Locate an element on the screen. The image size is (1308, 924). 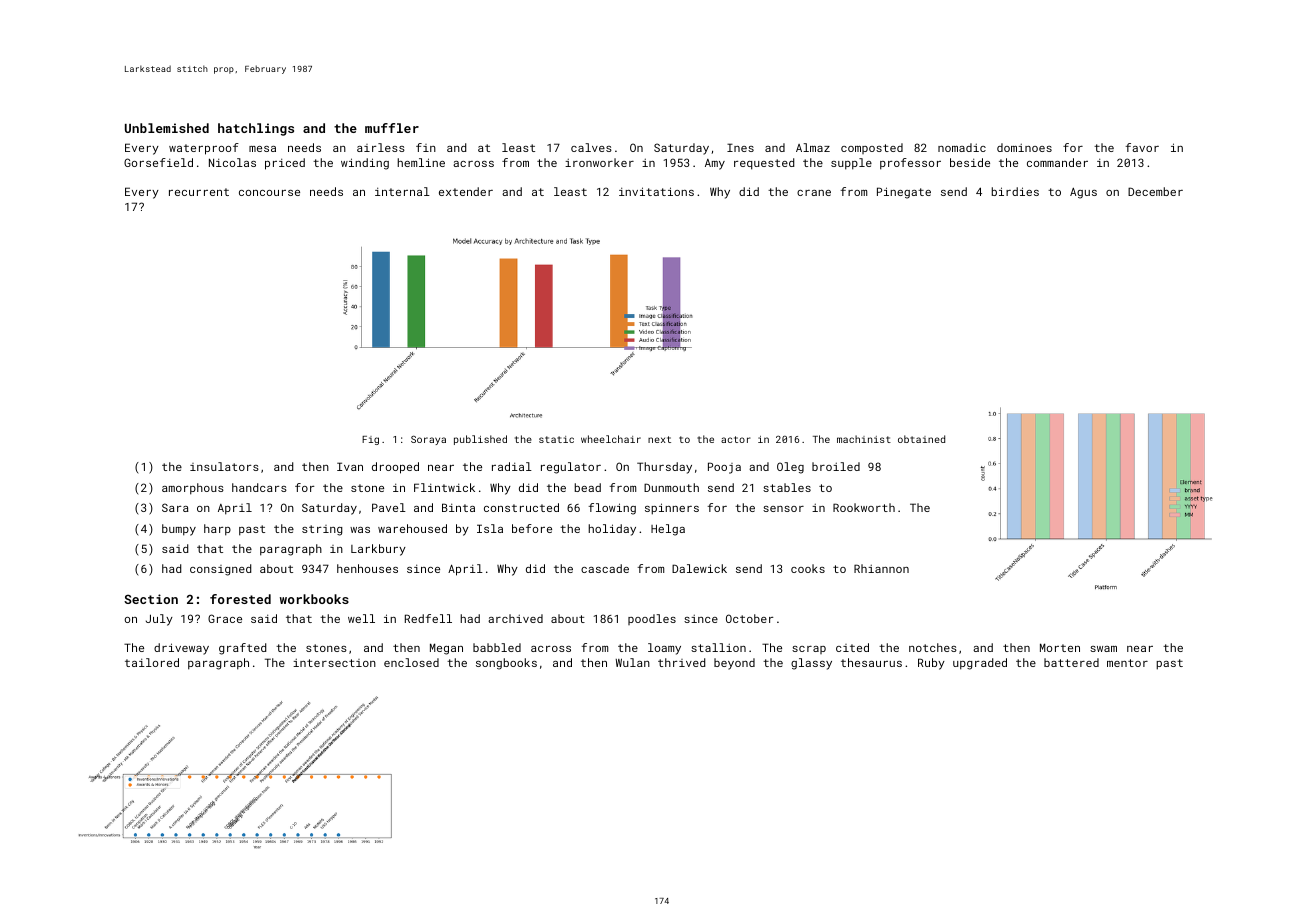
tailored is located at coordinates (152, 662).
